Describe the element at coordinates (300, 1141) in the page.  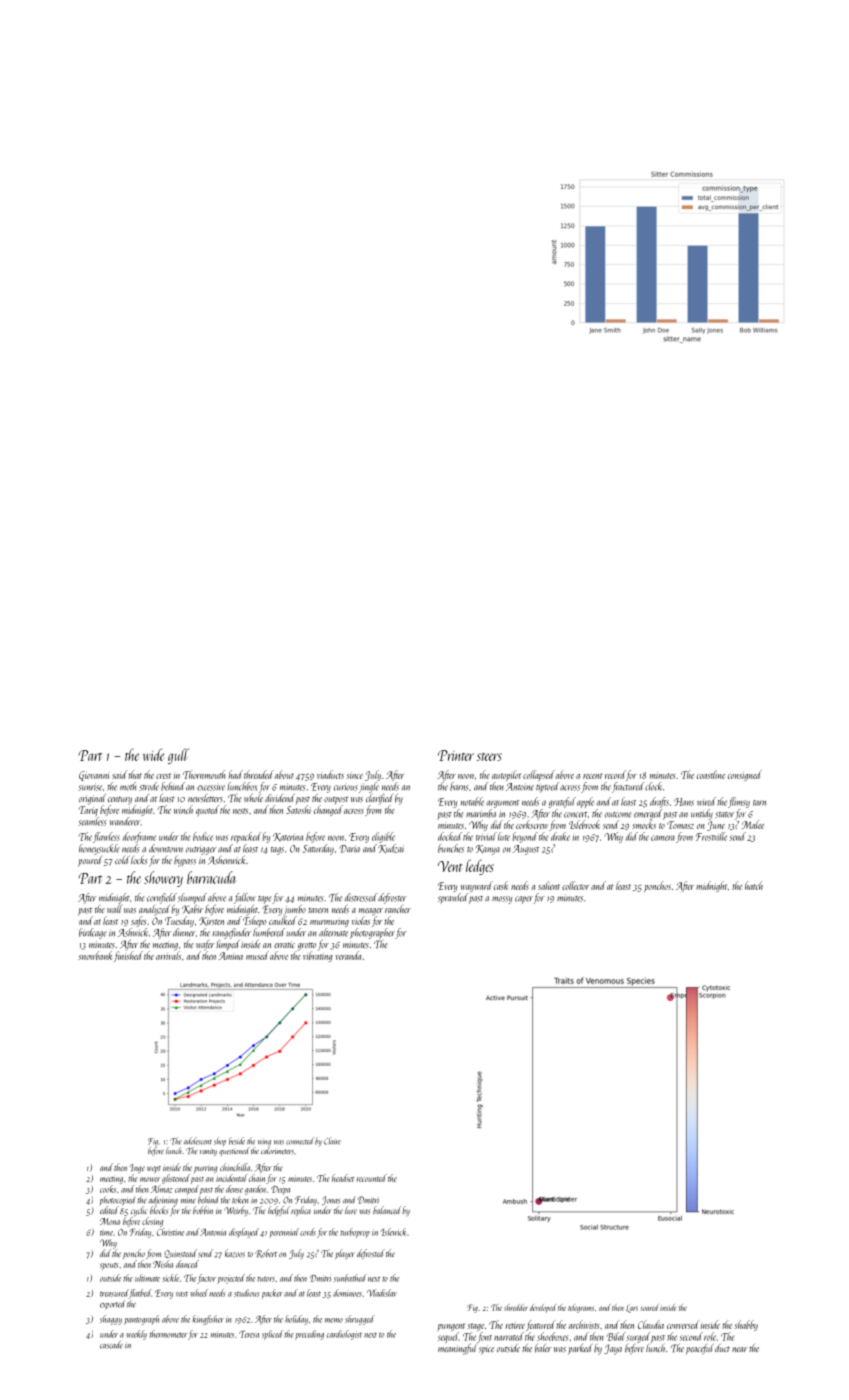
I see `connected` at that location.
